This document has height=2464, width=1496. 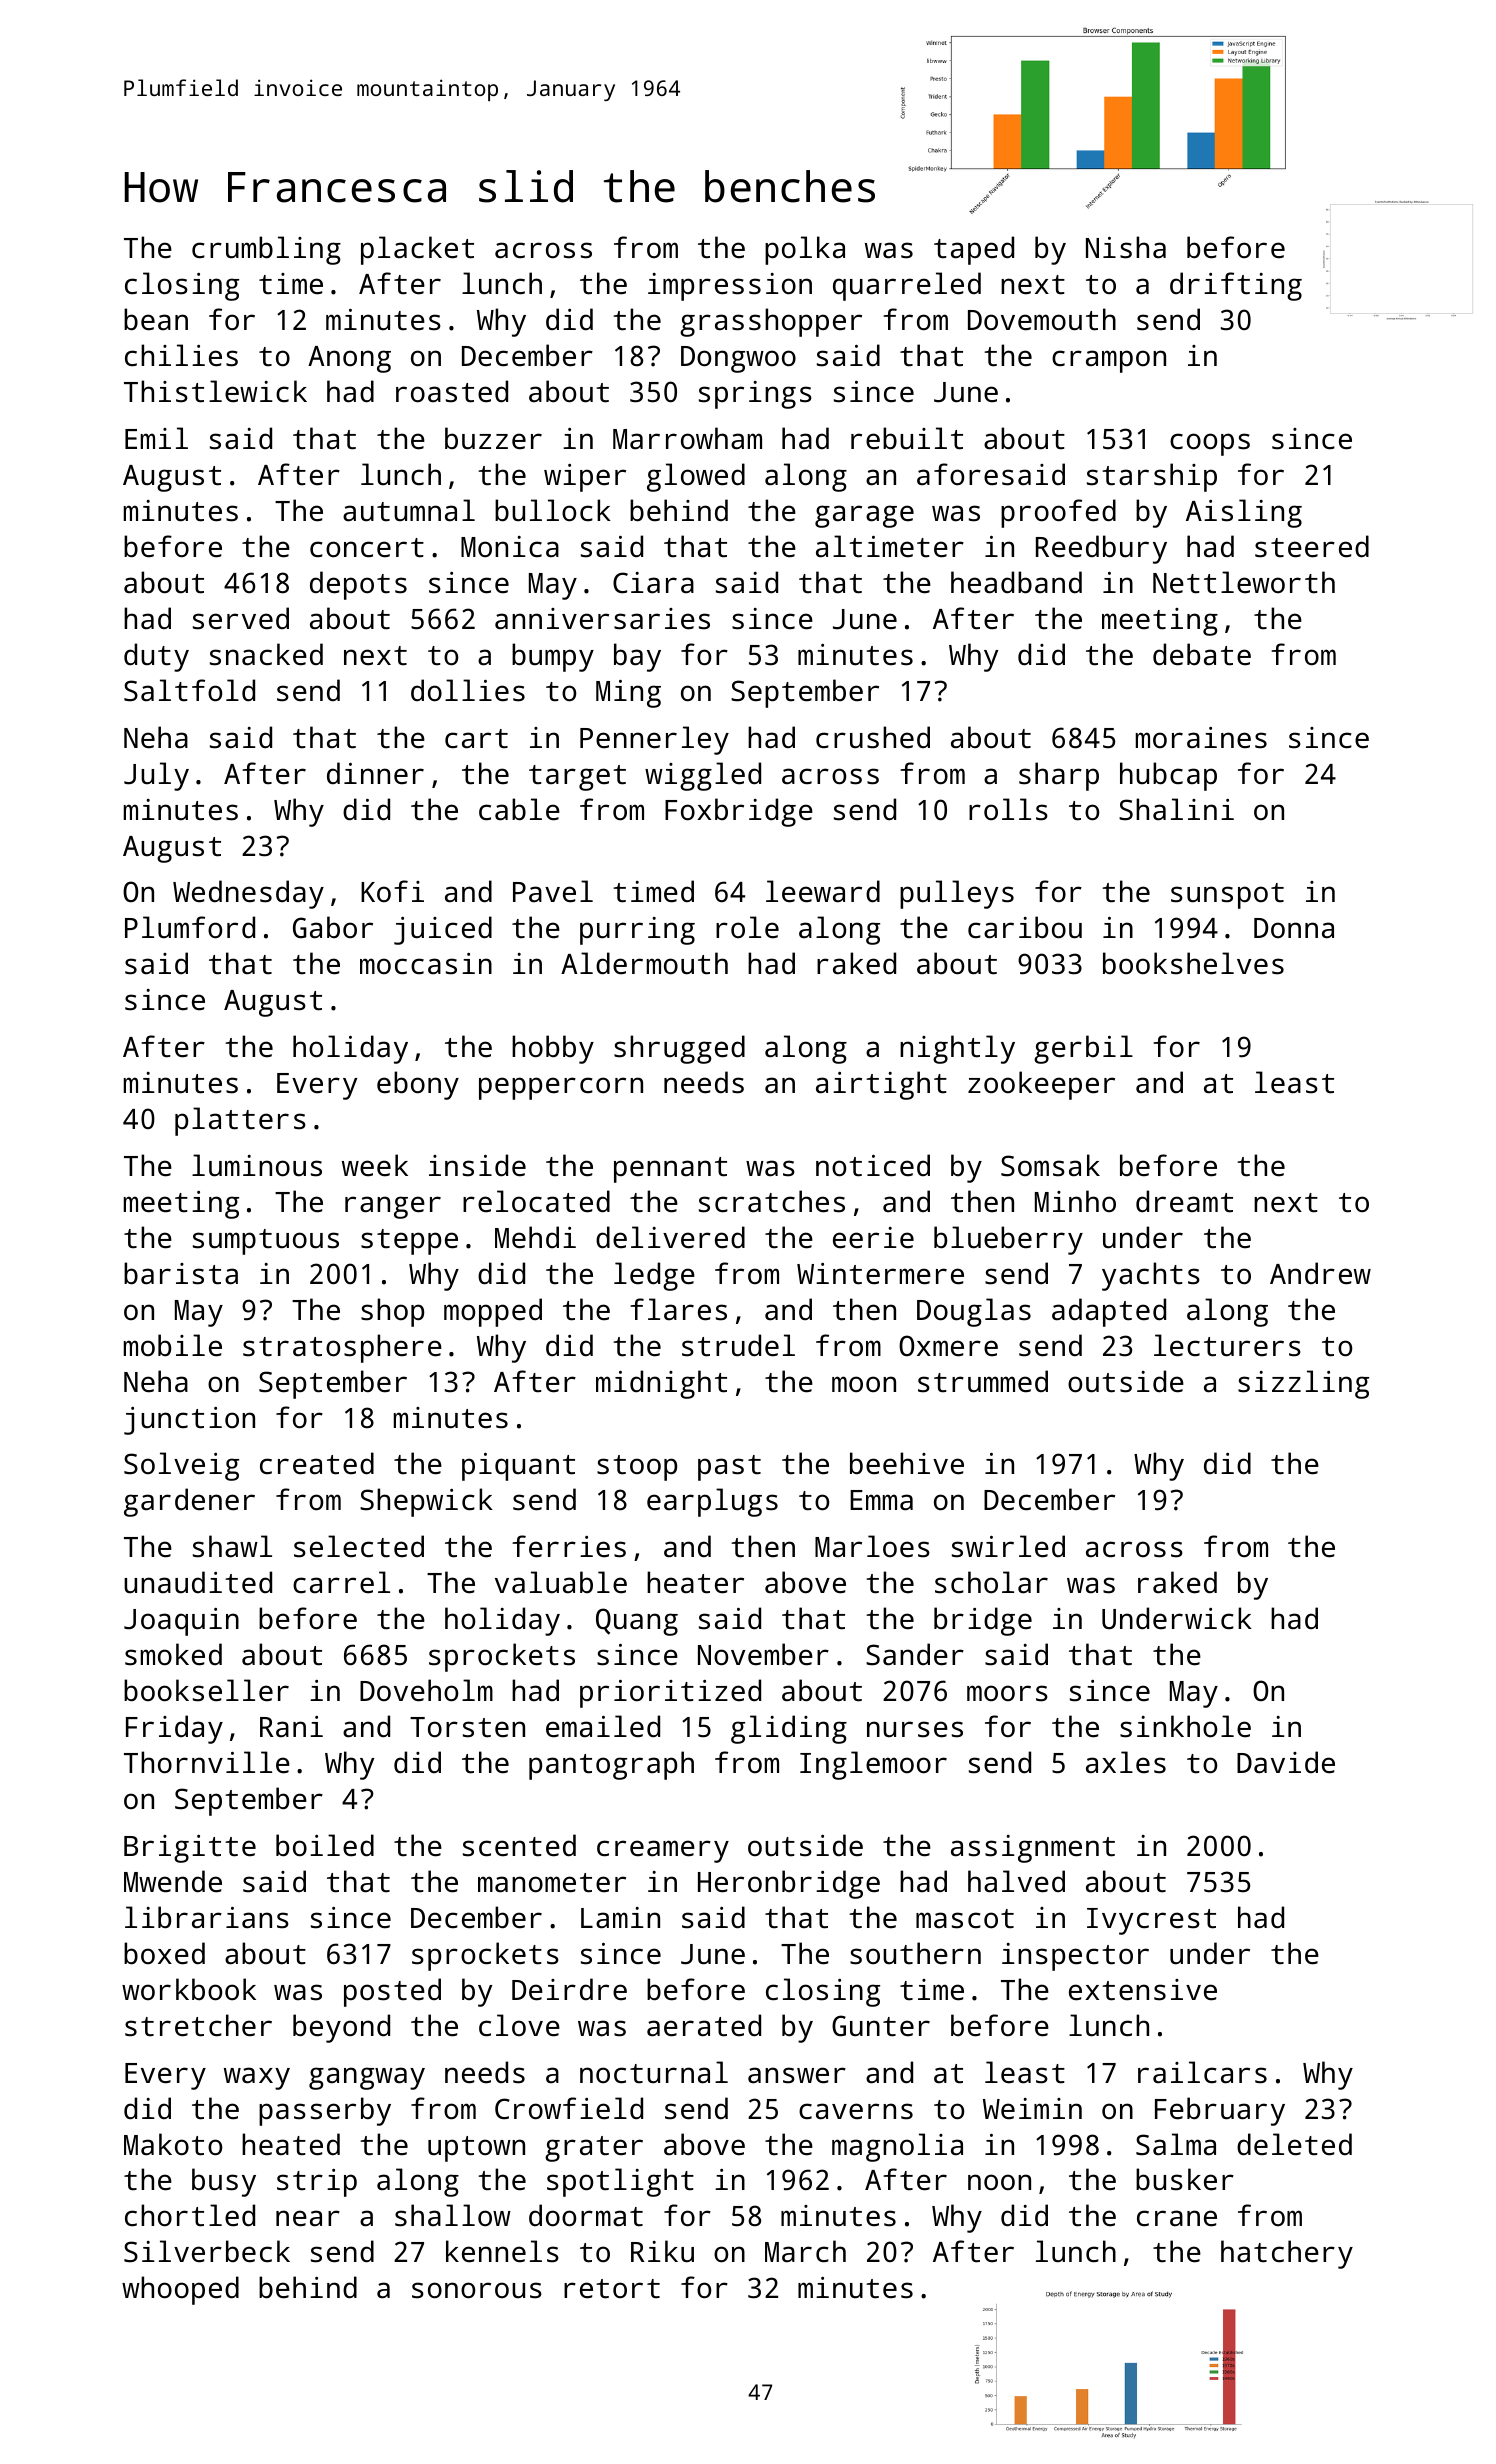 I want to click on moon, so click(x=864, y=1384).
